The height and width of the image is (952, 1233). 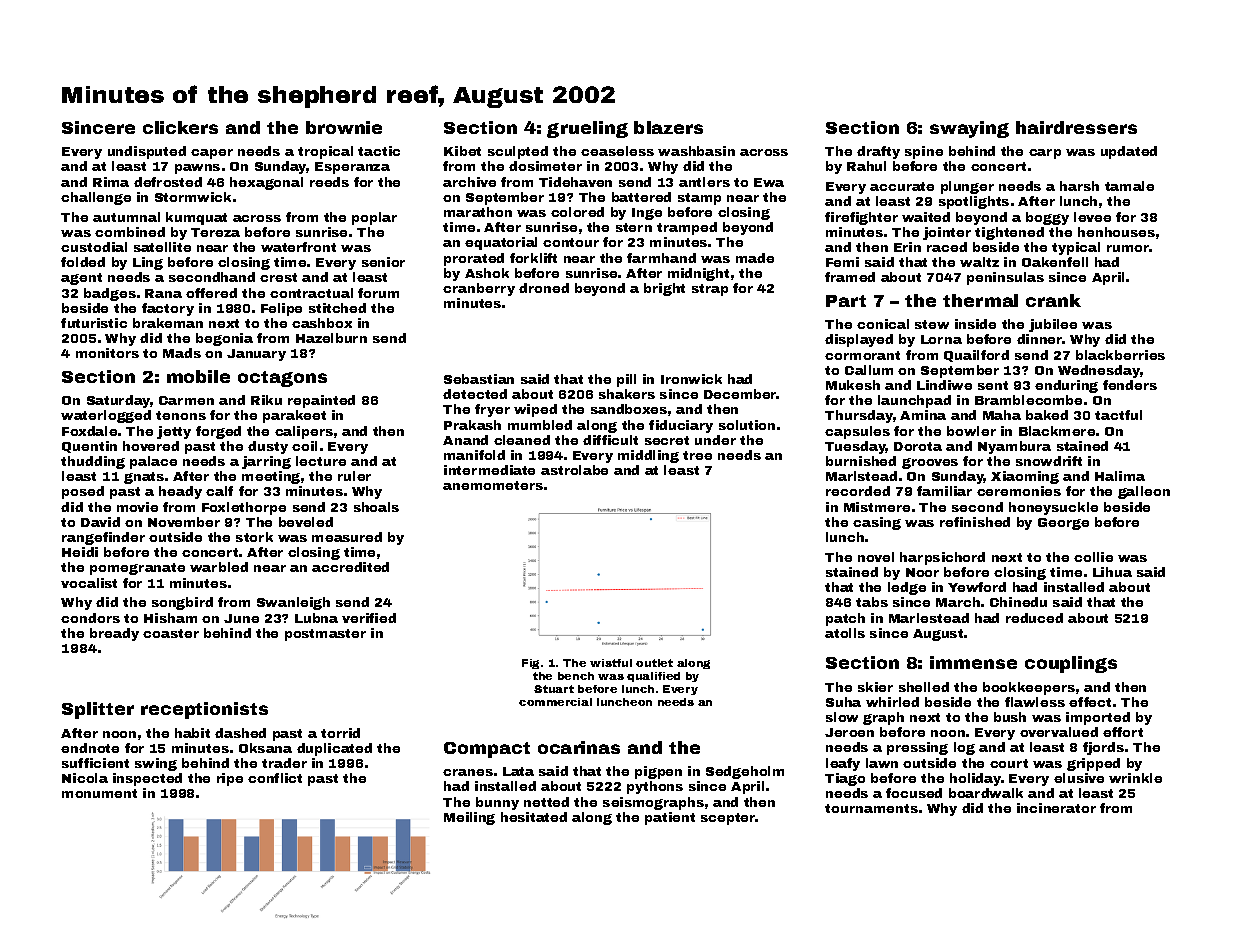 What do you see at coordinates (861, 476) in the image?
I see `Marlstead` at bounding box center [861, 476].
